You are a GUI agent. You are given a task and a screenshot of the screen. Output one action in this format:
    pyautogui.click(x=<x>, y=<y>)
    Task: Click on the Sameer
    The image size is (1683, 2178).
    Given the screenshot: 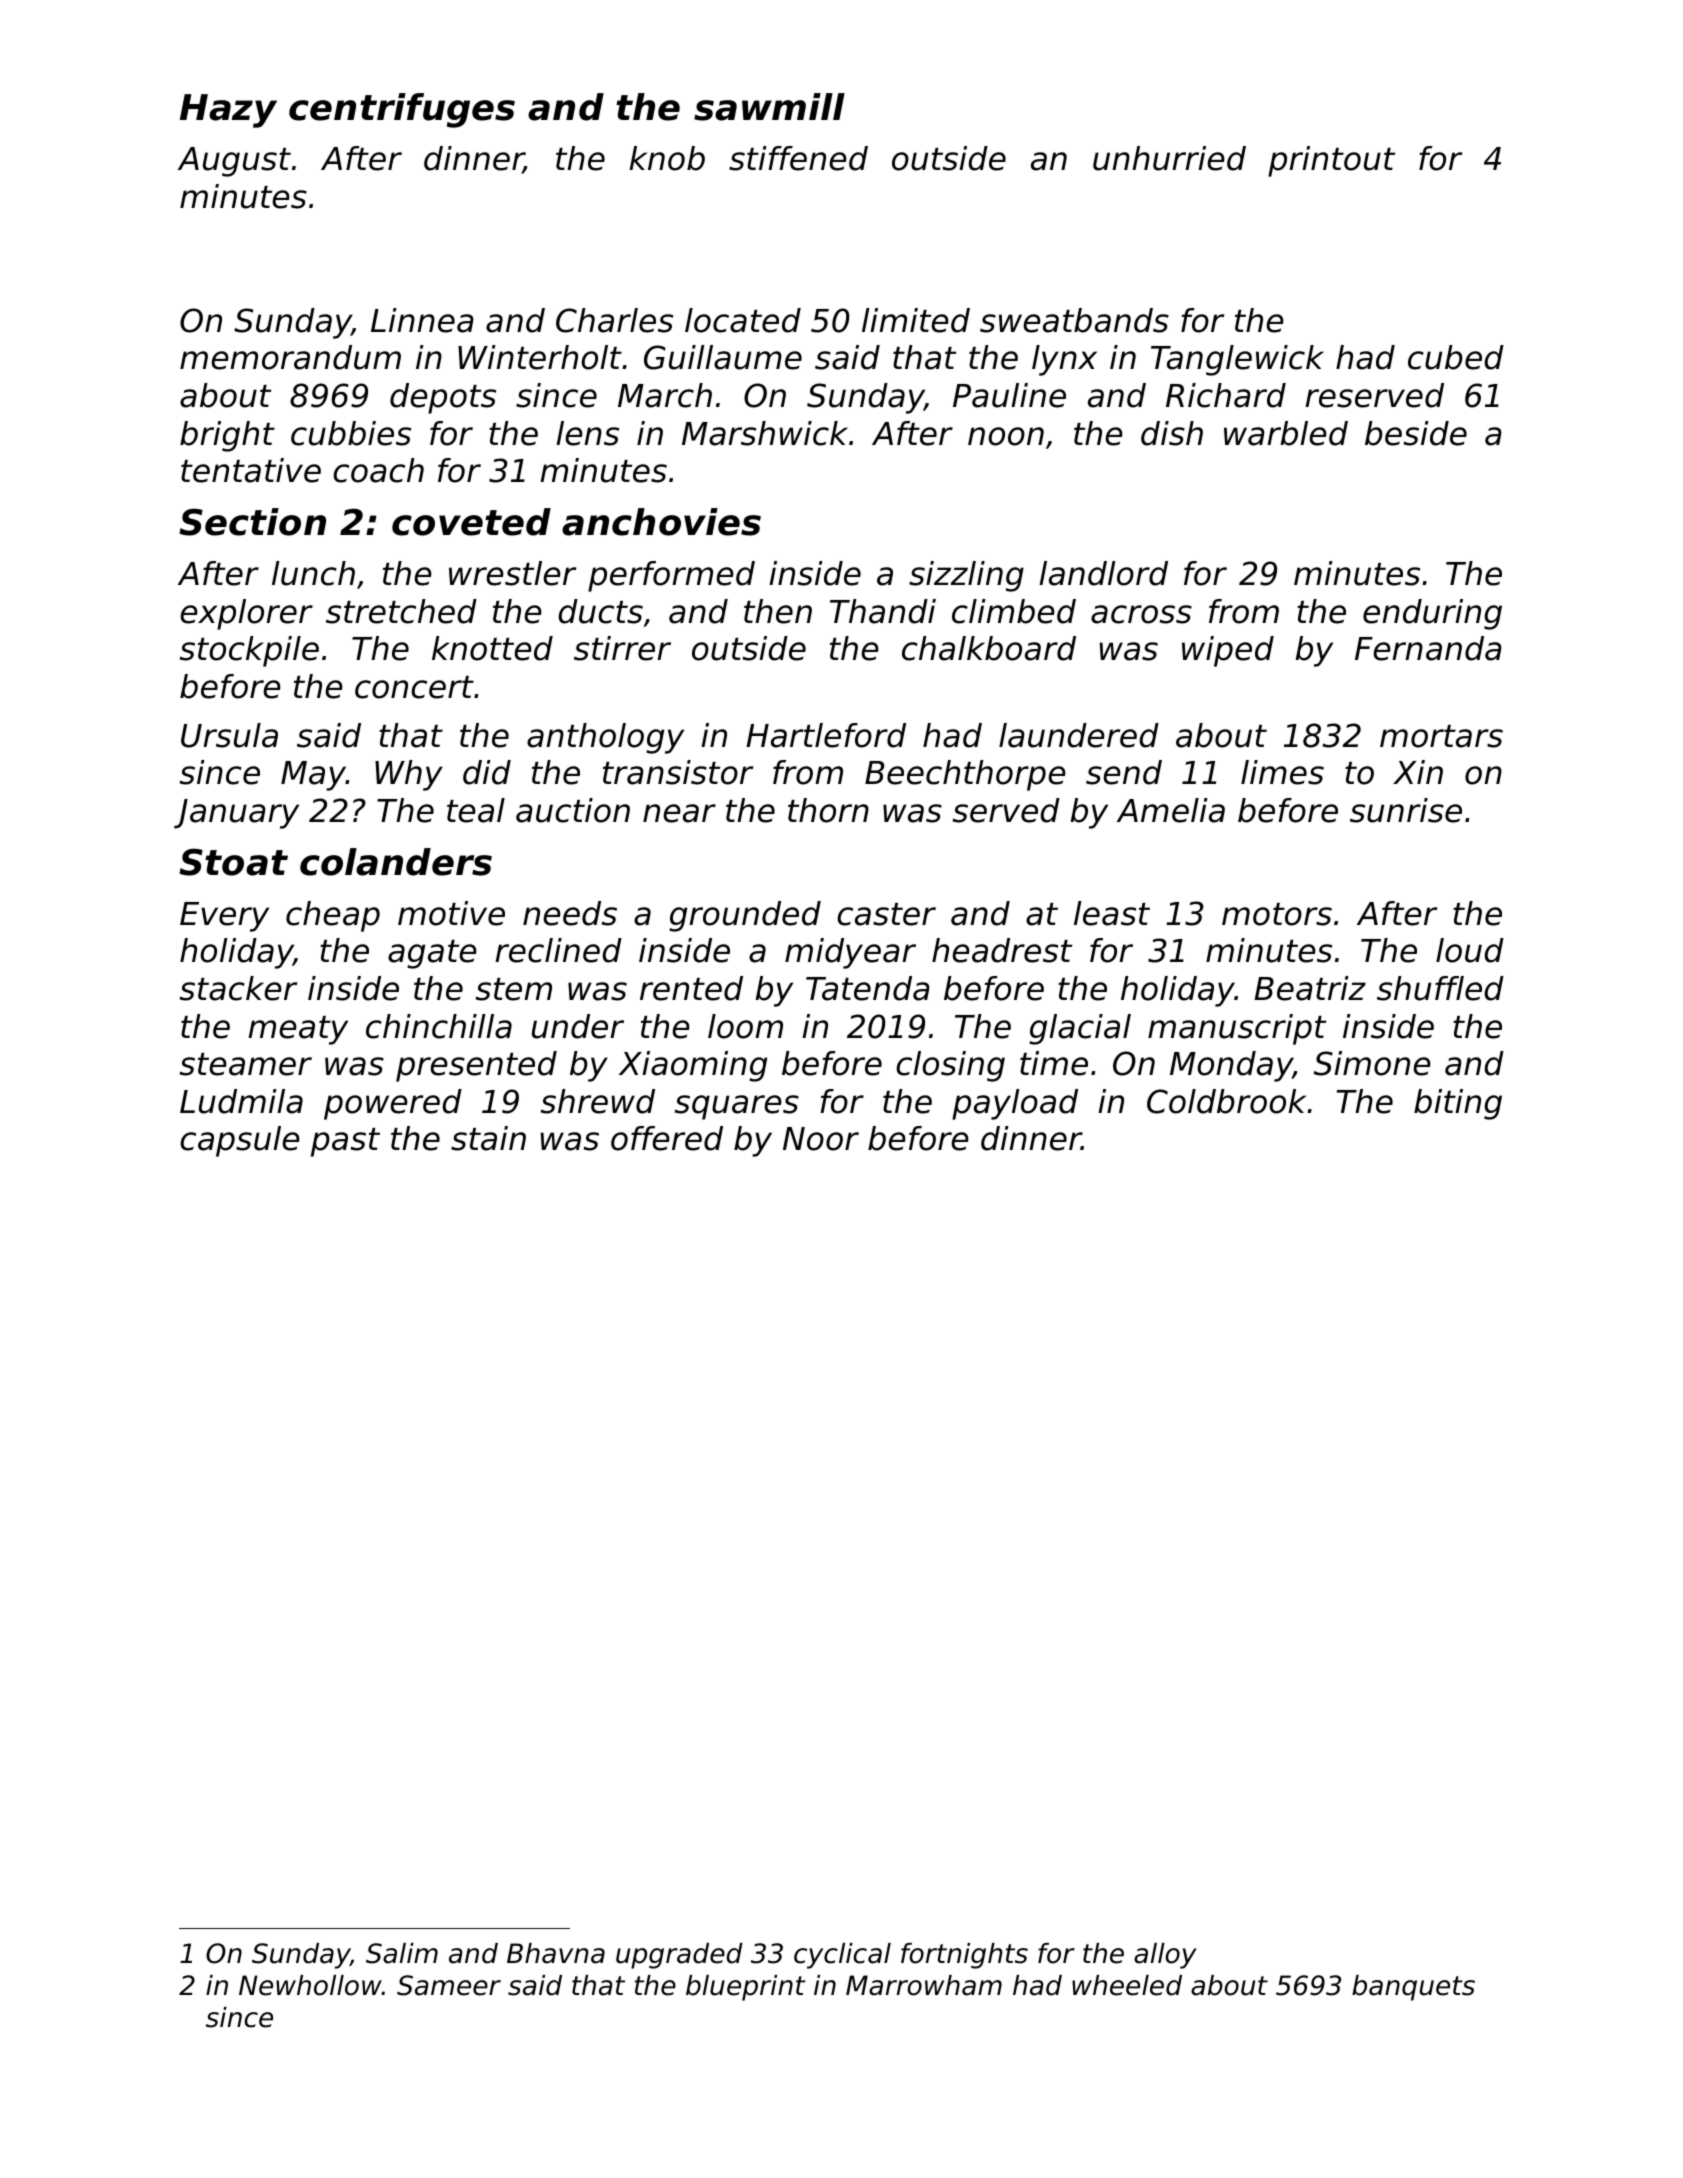 What is the action you would take?
    pyautogui.click(x=449, y=1985)
